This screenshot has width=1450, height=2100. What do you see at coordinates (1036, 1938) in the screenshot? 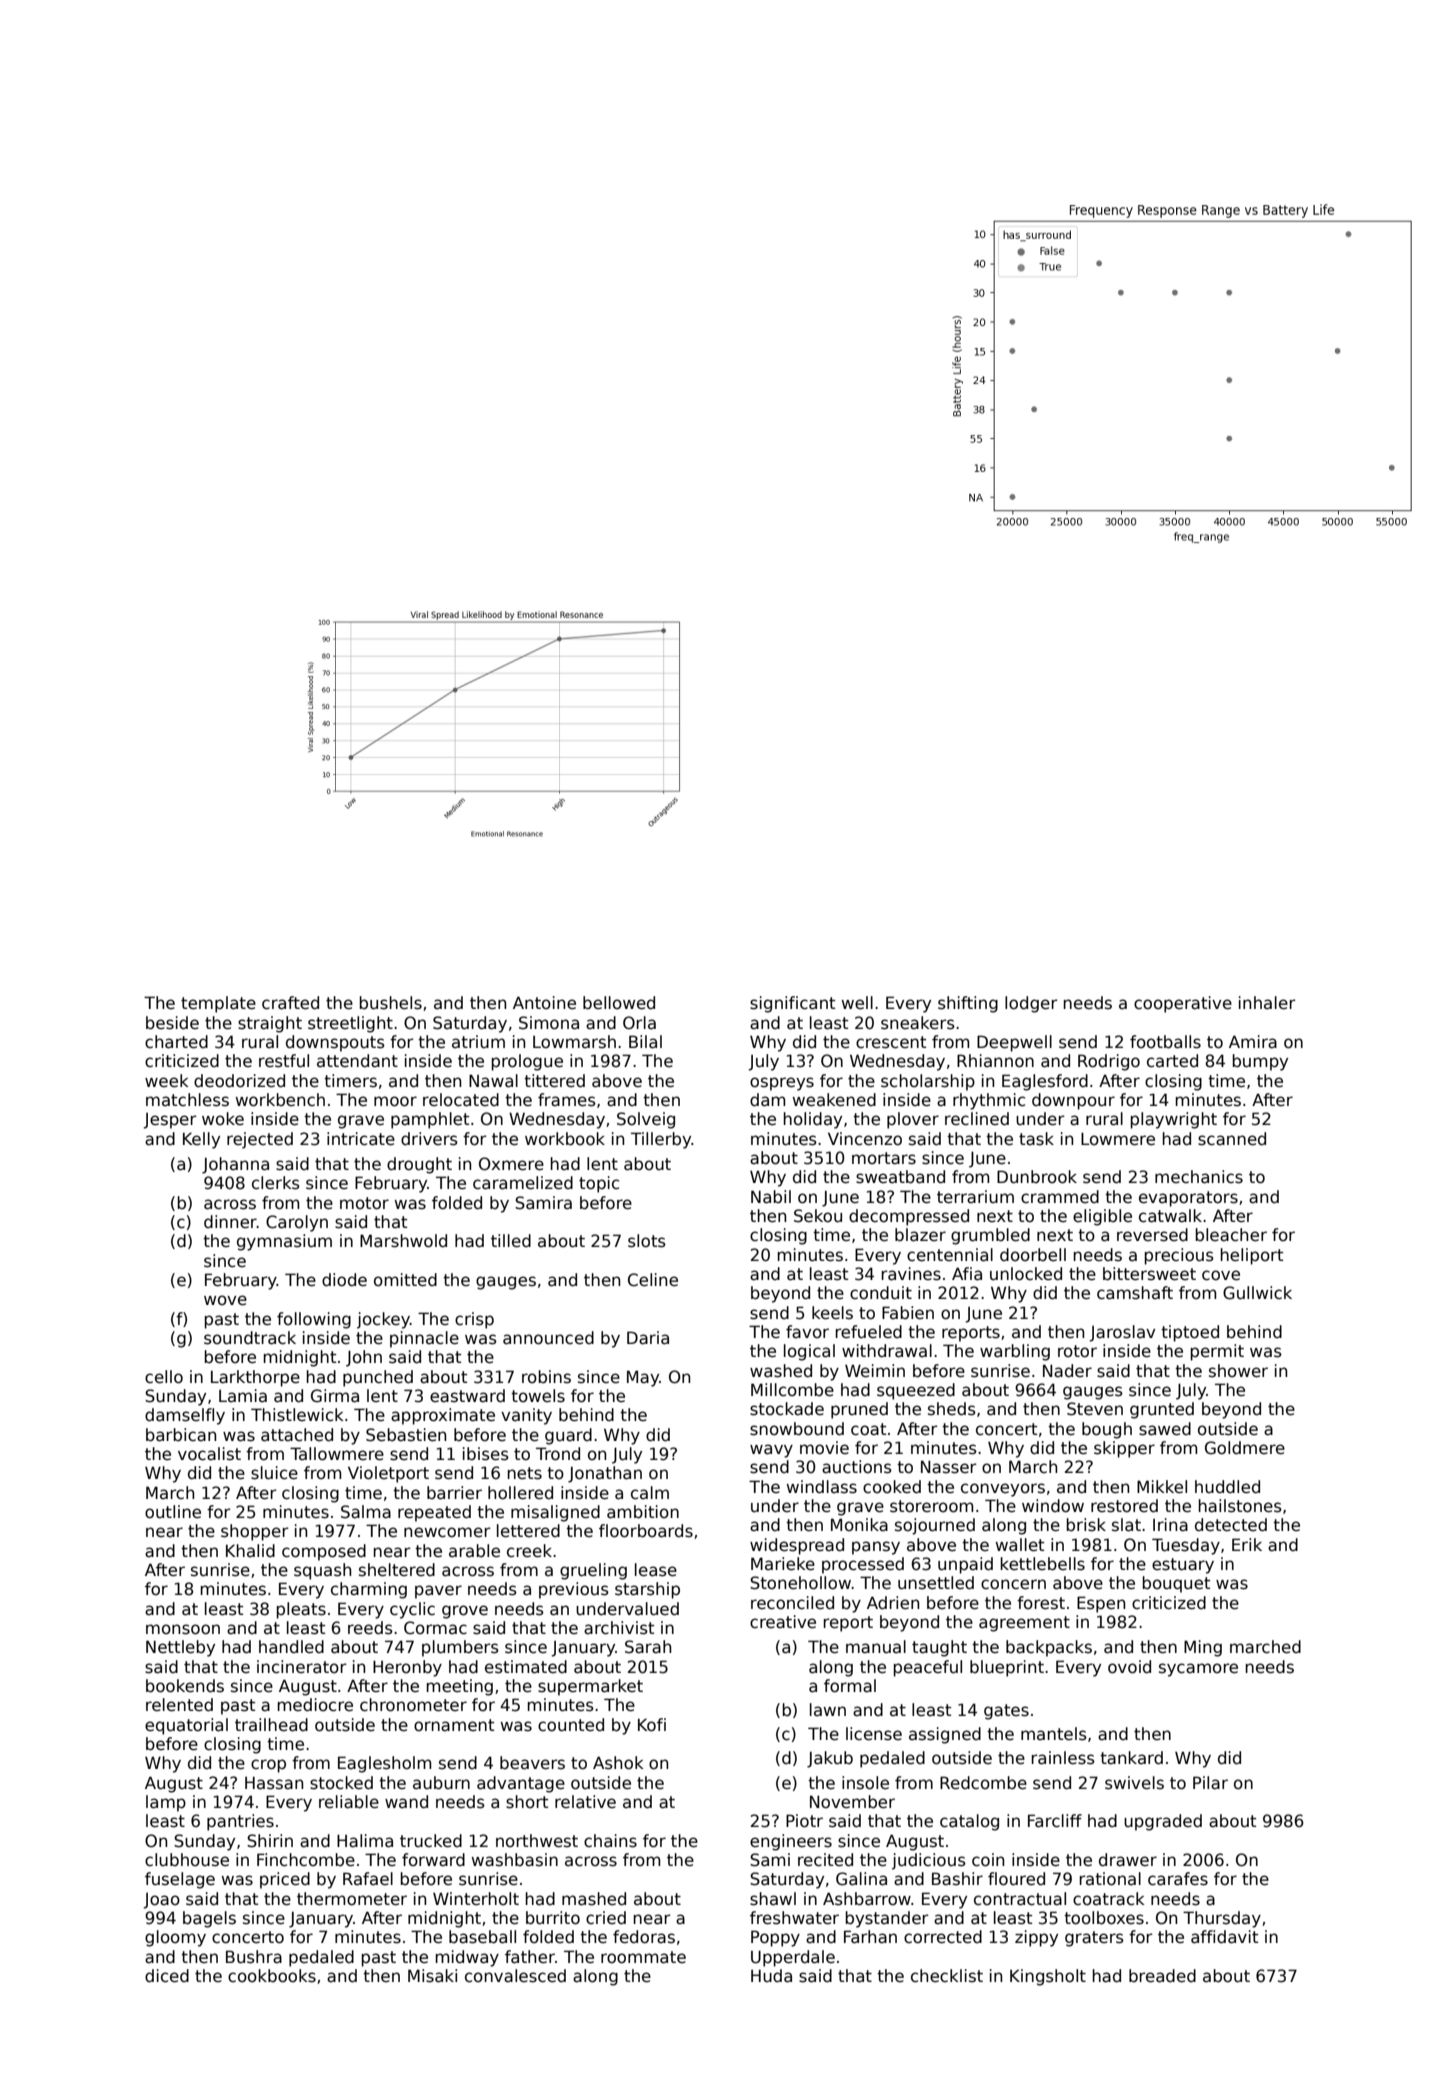
I see `zippy` at bounding box center [1036, 1938].
